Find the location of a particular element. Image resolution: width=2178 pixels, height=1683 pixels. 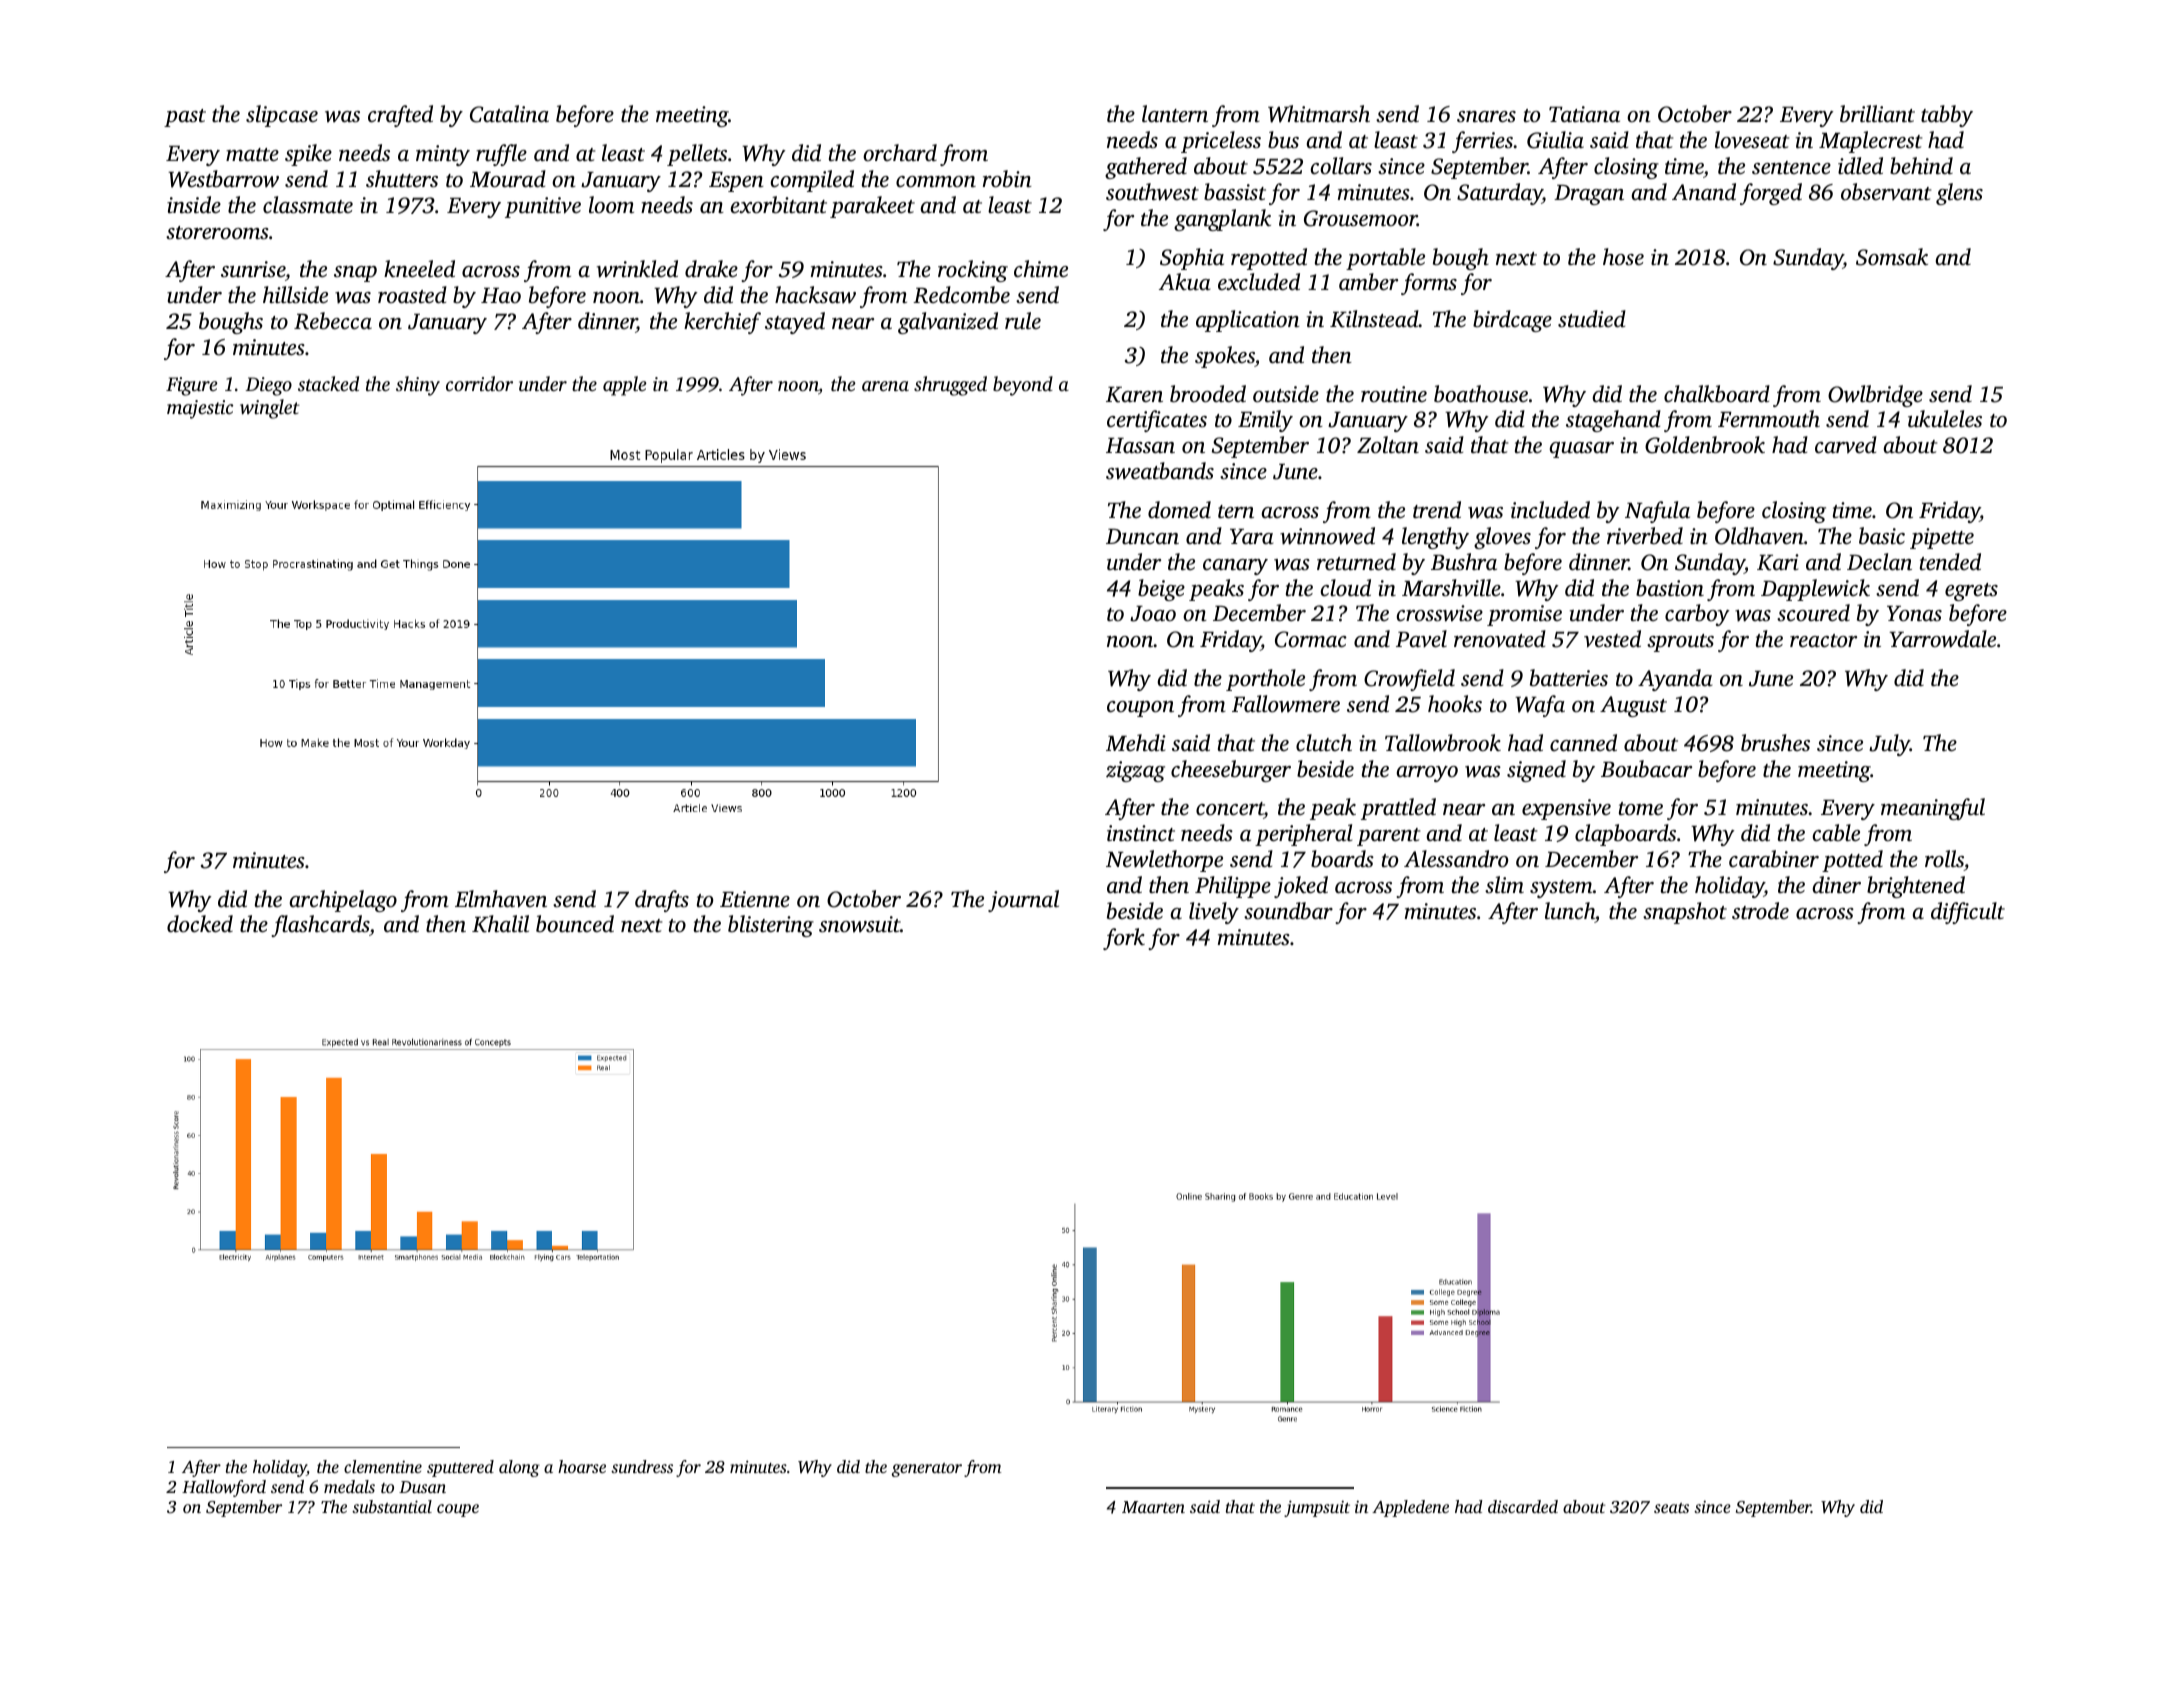

generator is located at coordinates (927, 1470).
